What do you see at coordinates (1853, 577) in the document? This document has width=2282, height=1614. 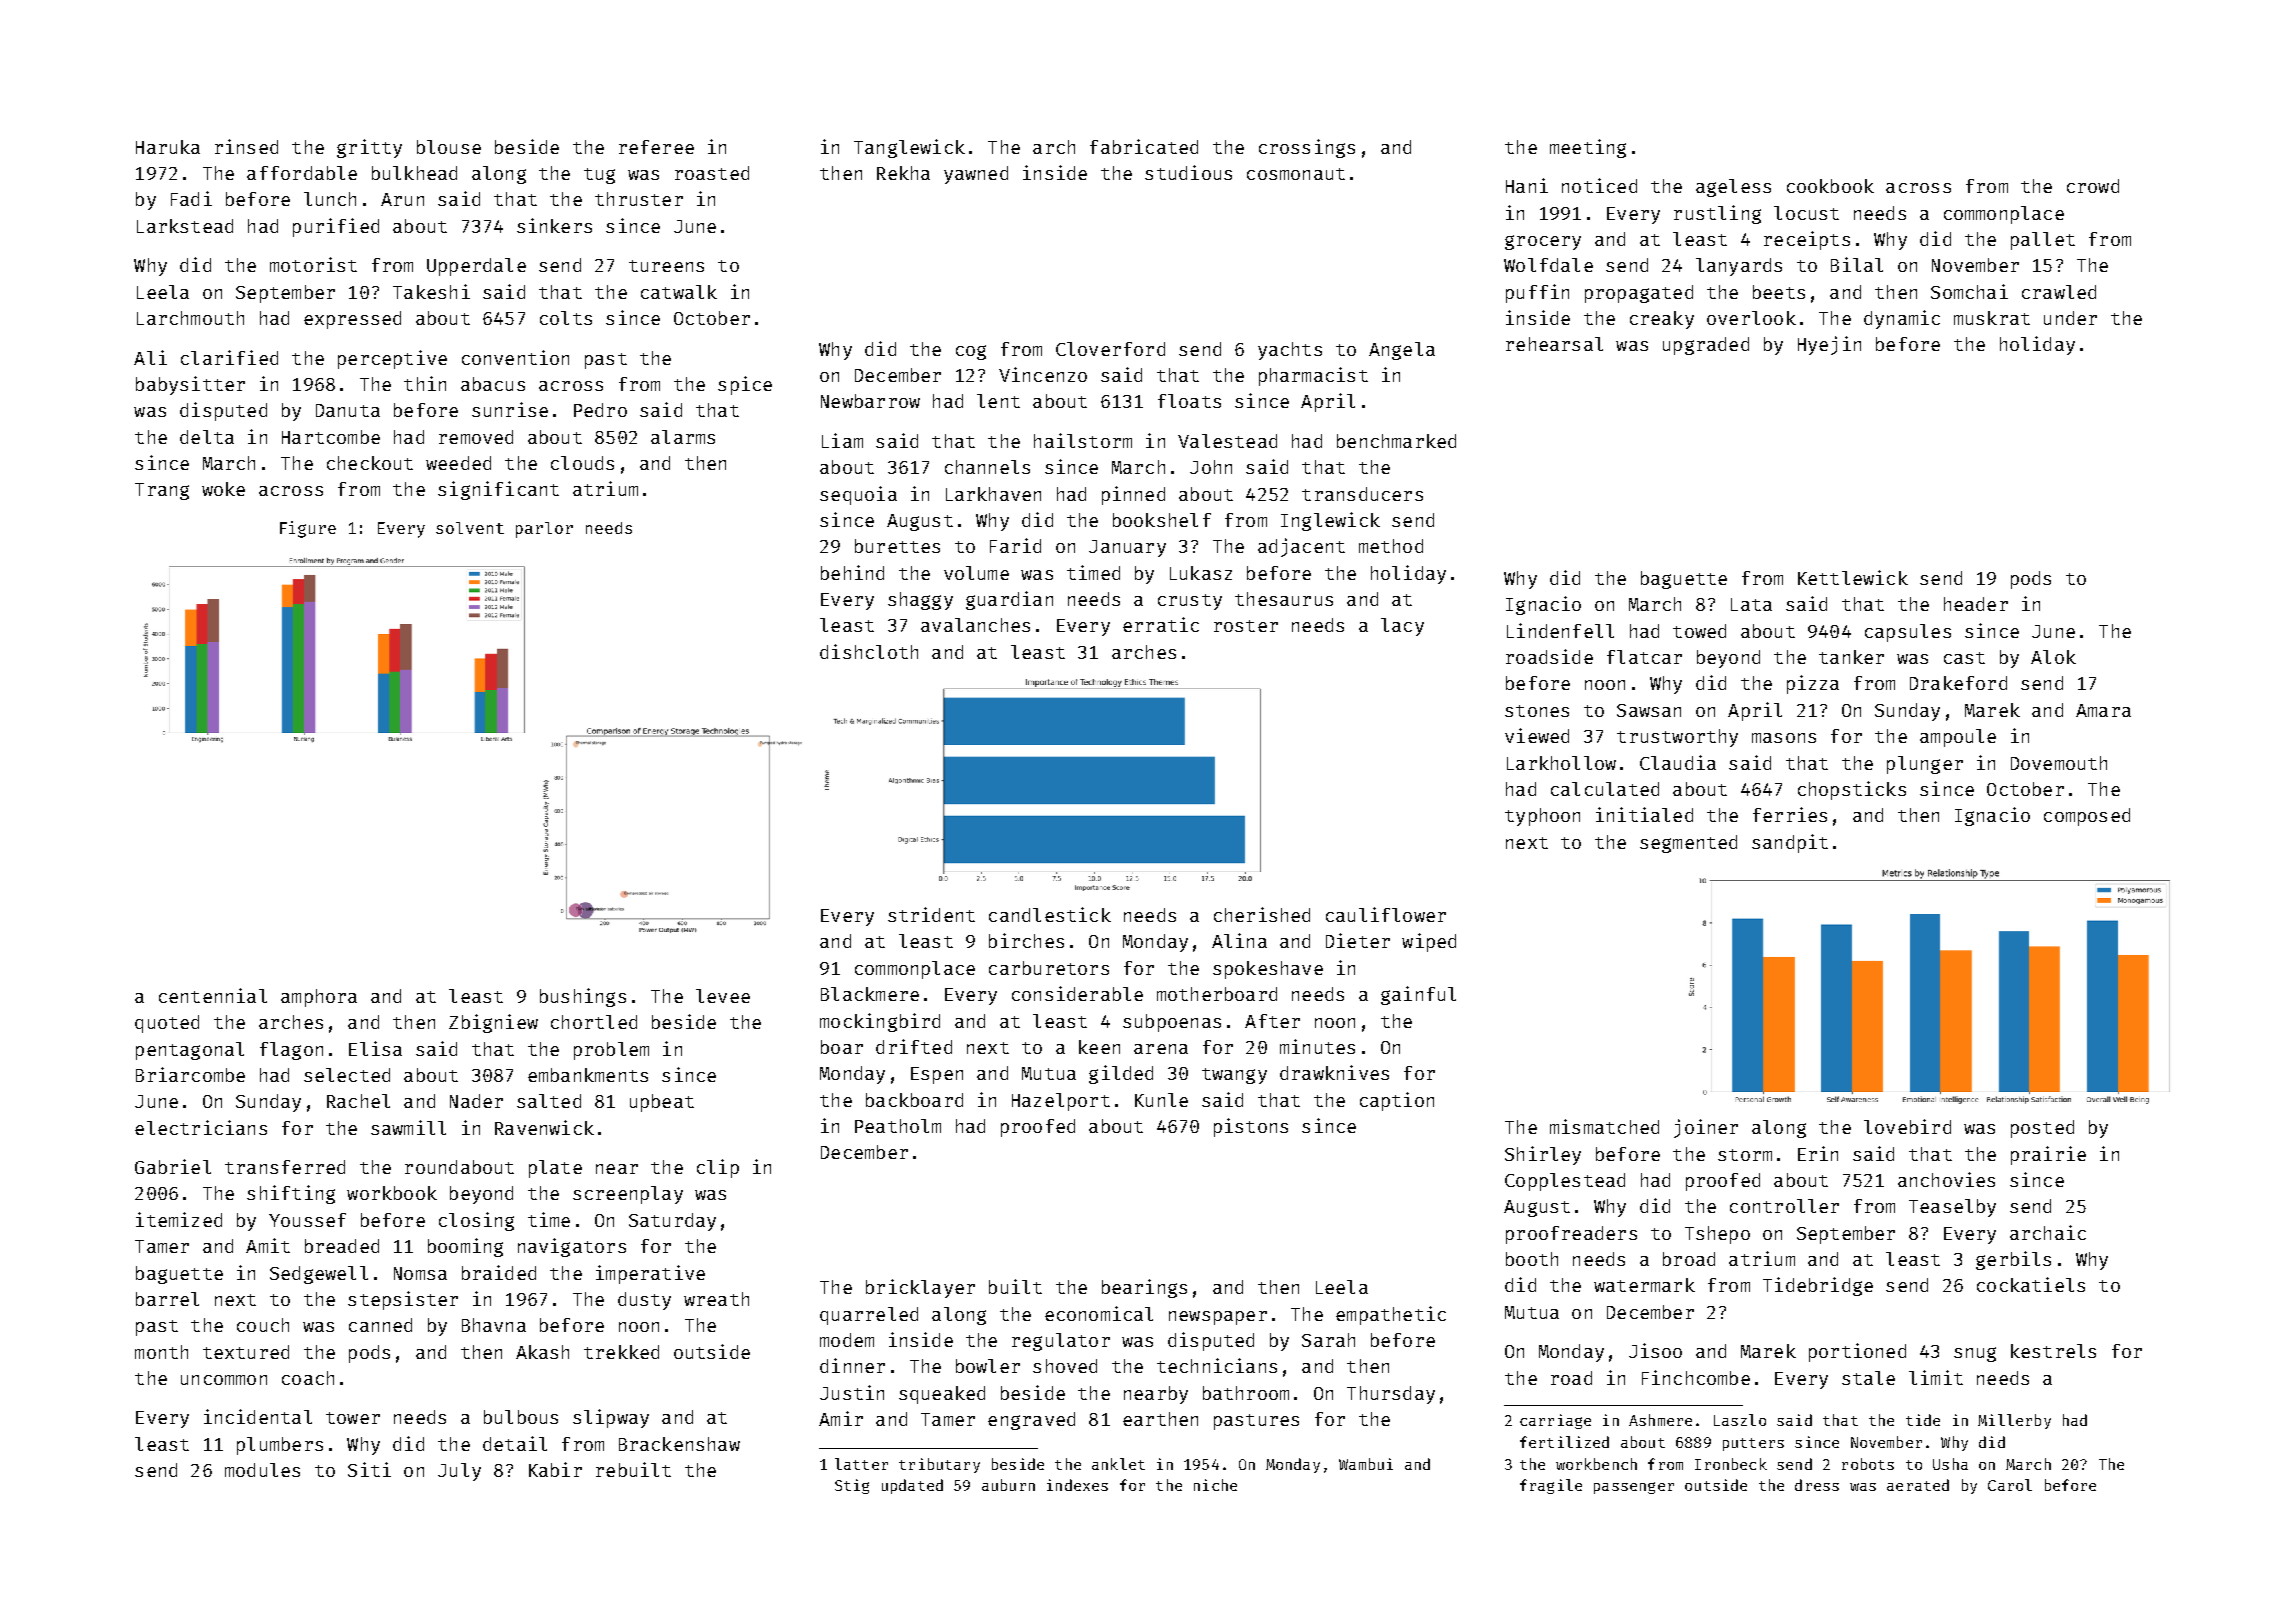 I see `Kettlewick` at bounding box center [1853, 577].
